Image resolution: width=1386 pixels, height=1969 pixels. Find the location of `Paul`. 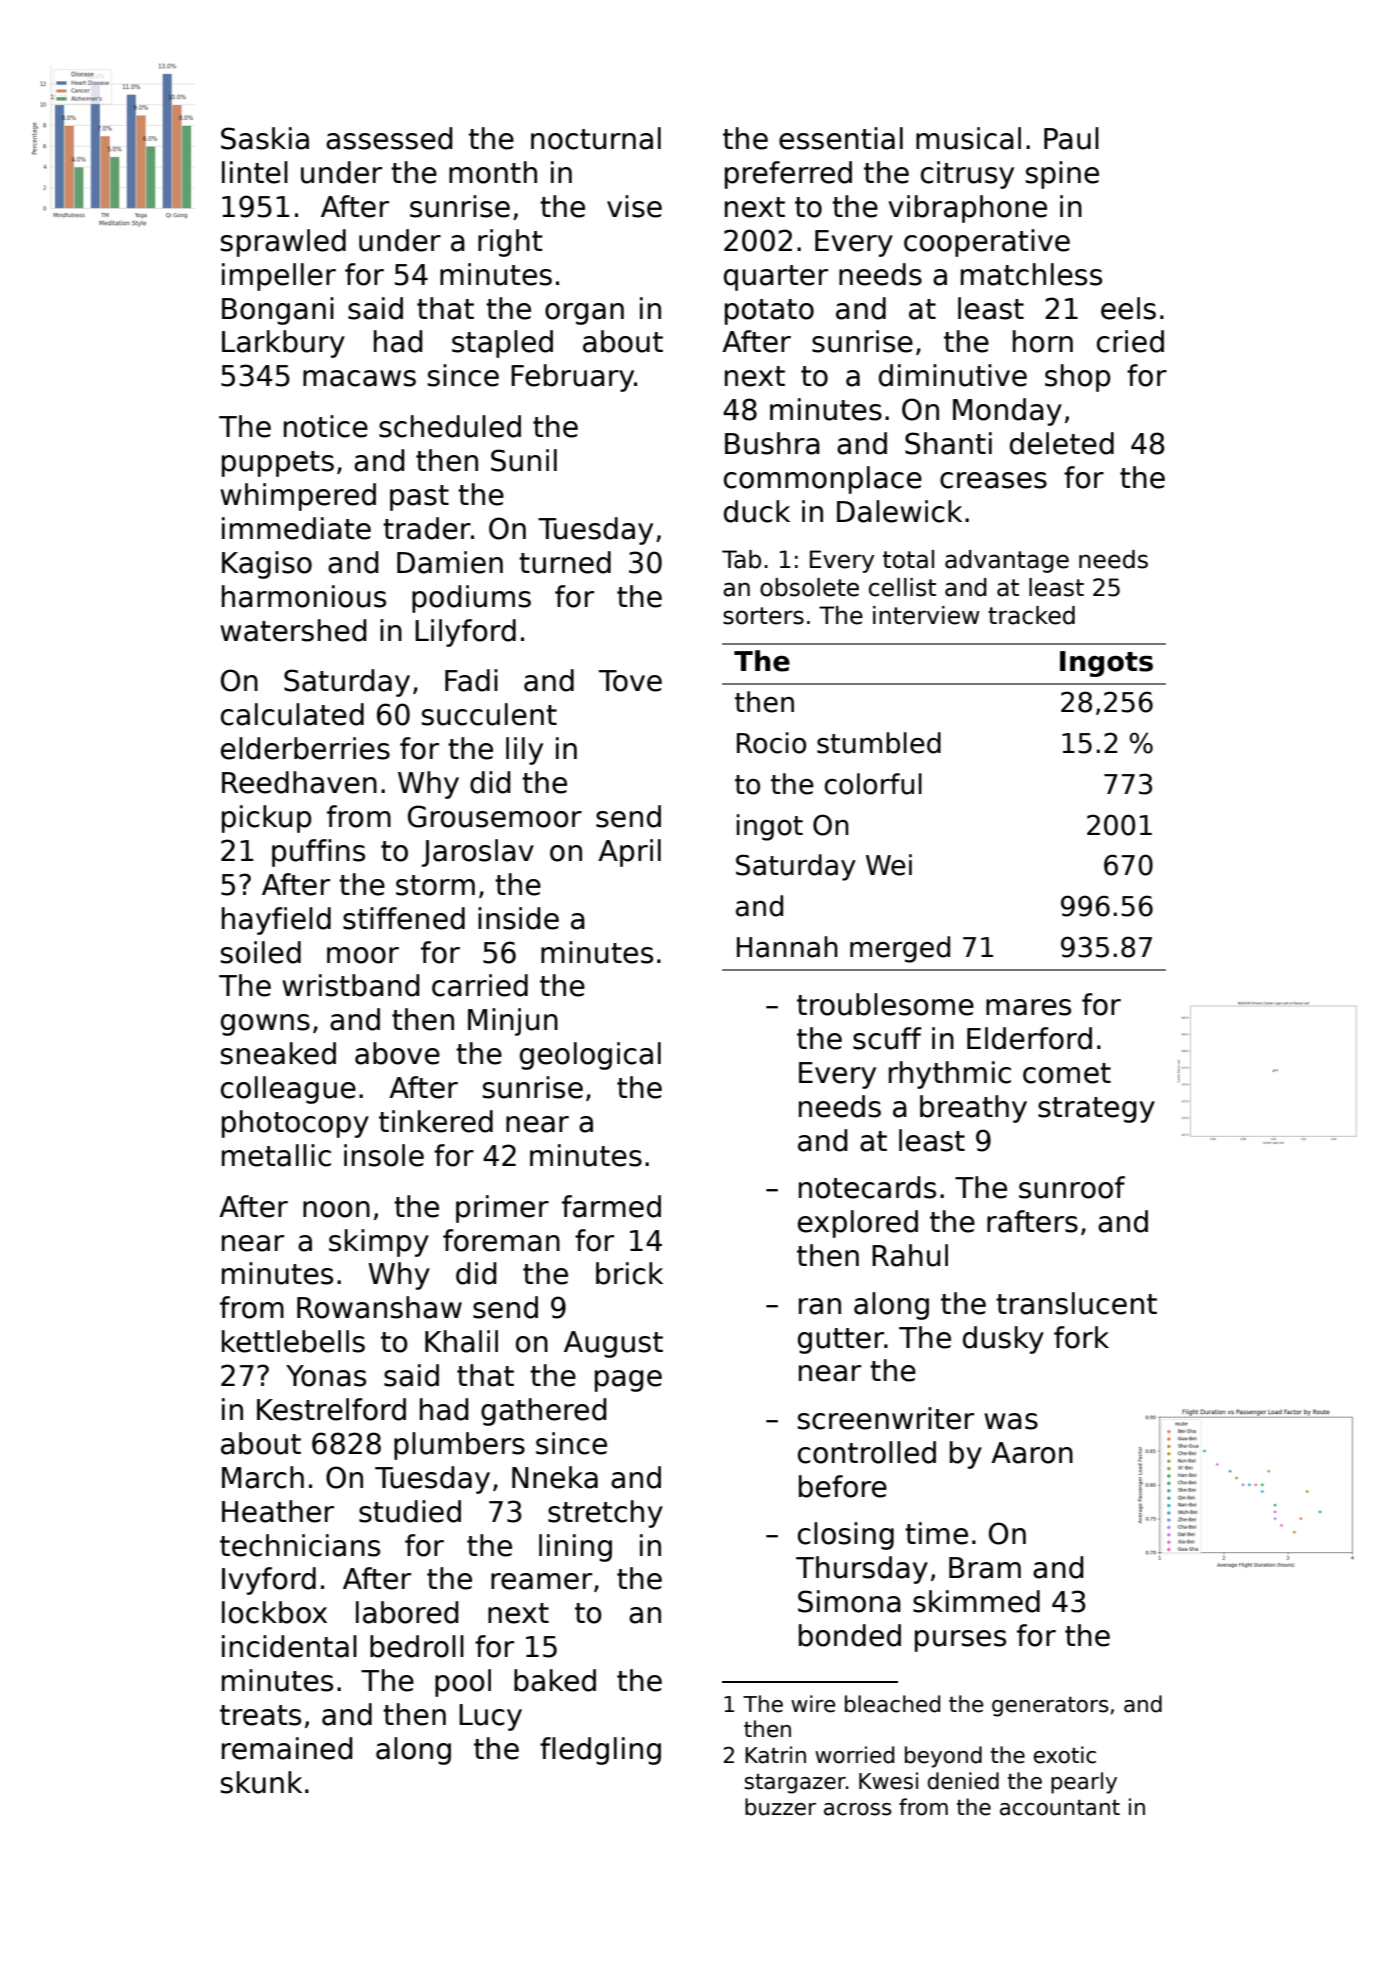

Paul is located at coordinates (1071, 138).
